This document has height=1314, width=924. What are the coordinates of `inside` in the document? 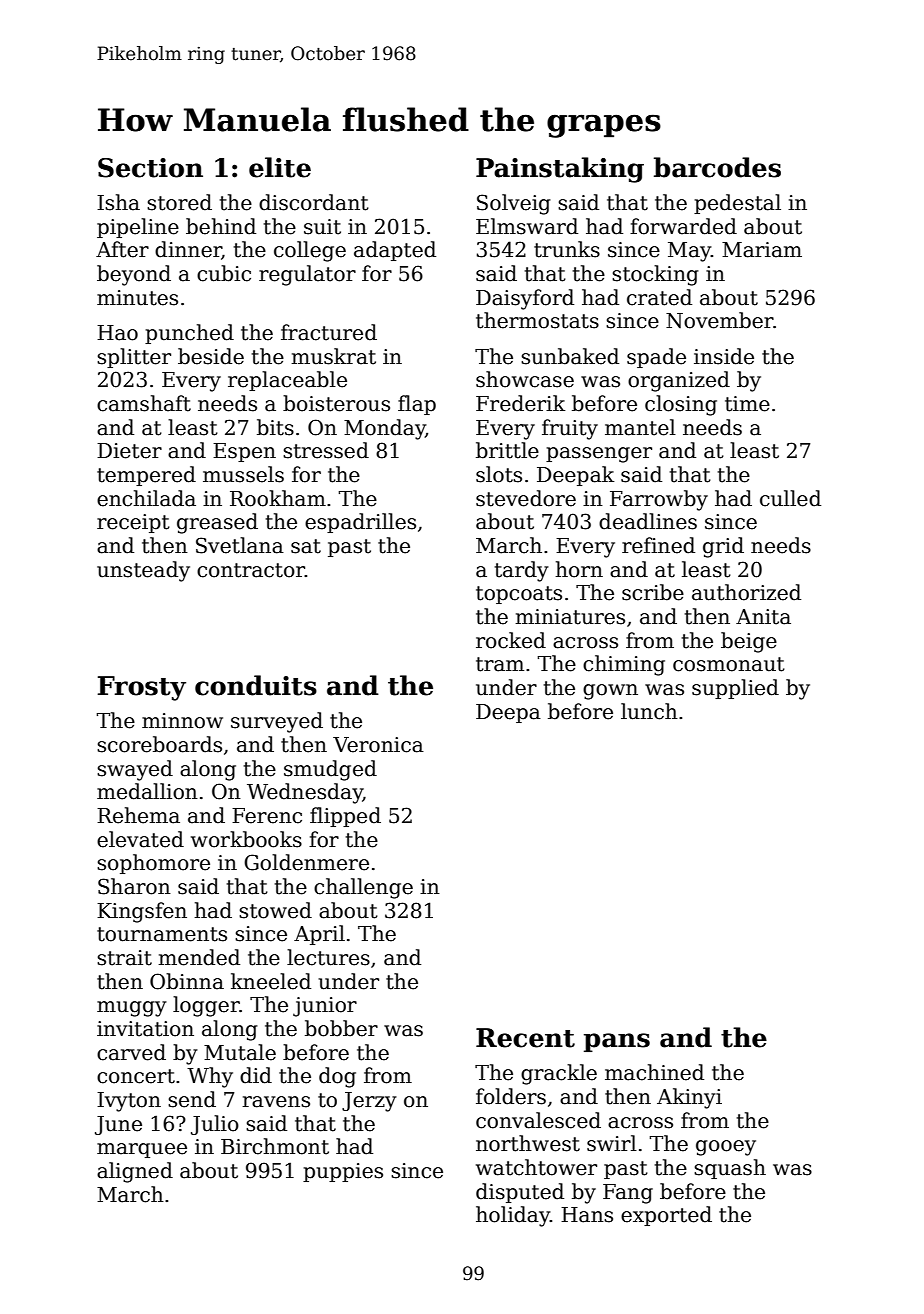 It's located at (724, 356).
